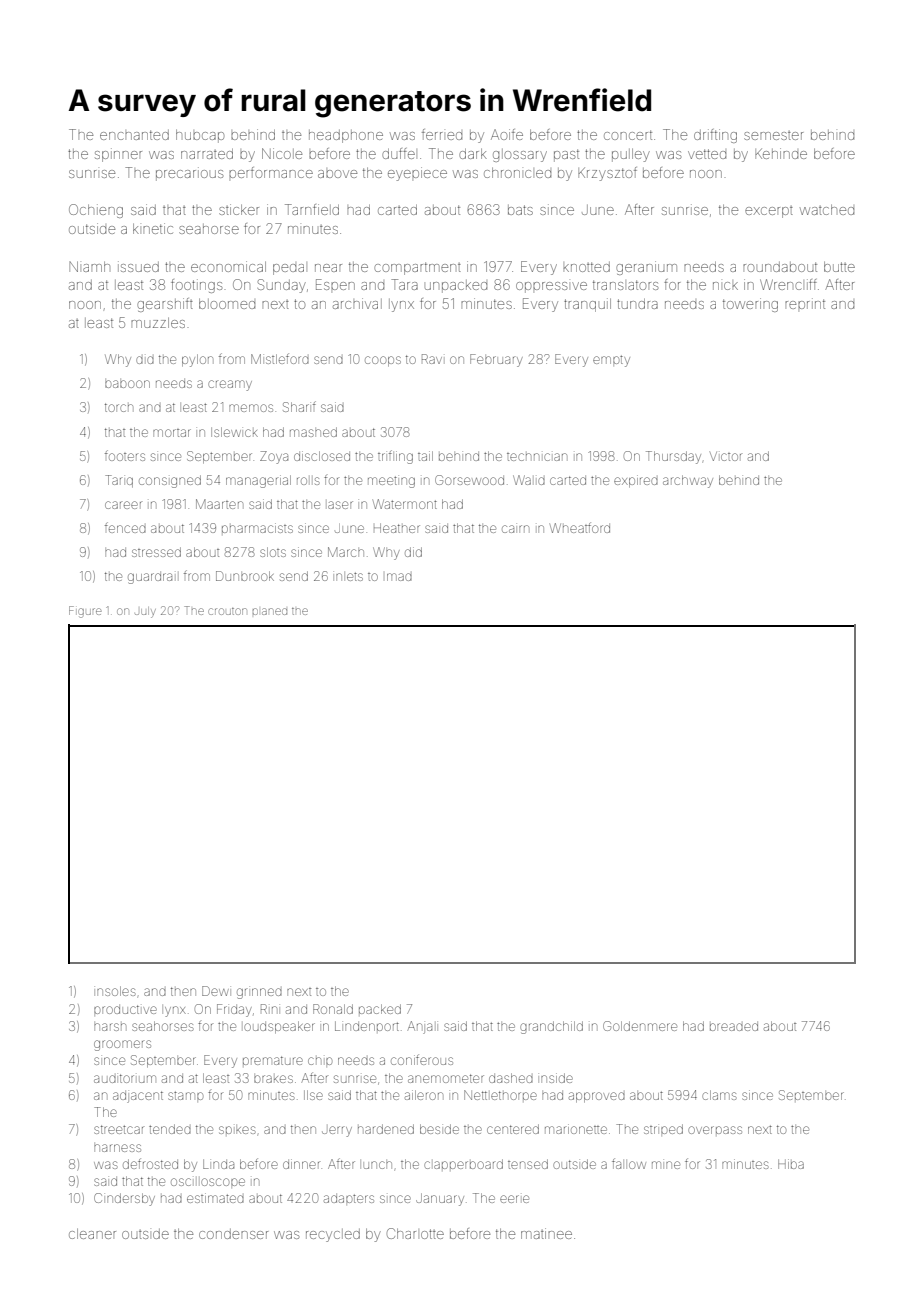 Image resolution: width=924 pixels, height=1308 pixels. Describe the element at coordinates (85, 612) in the screenshot. I see `Figure` at that location.
